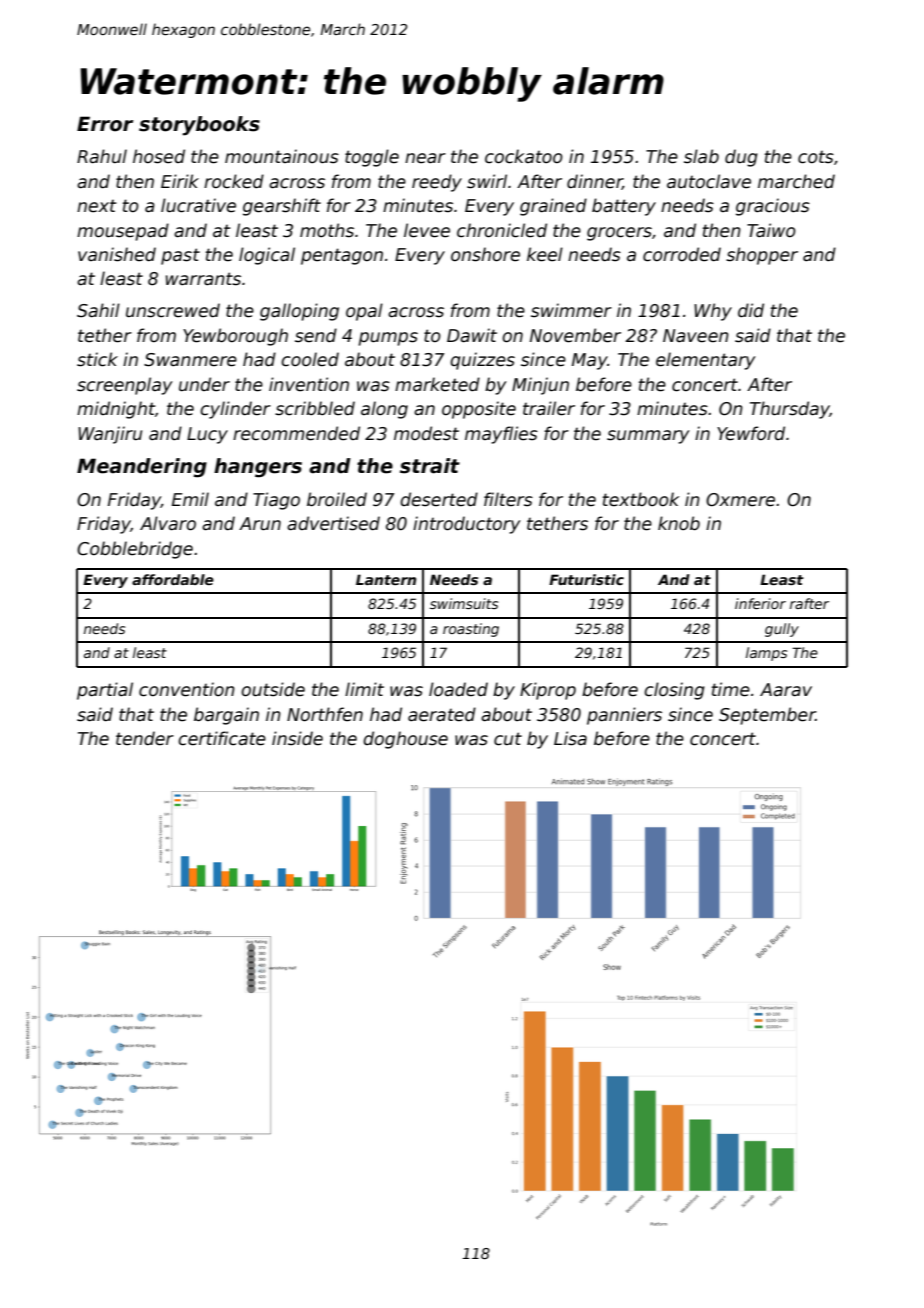 Image resolution: width=924 pixels, height=1308 pixels. What do you see at coordinates (342, 256) in the screenshot?
I see `pentagon` at bounding box center [342, 256].
